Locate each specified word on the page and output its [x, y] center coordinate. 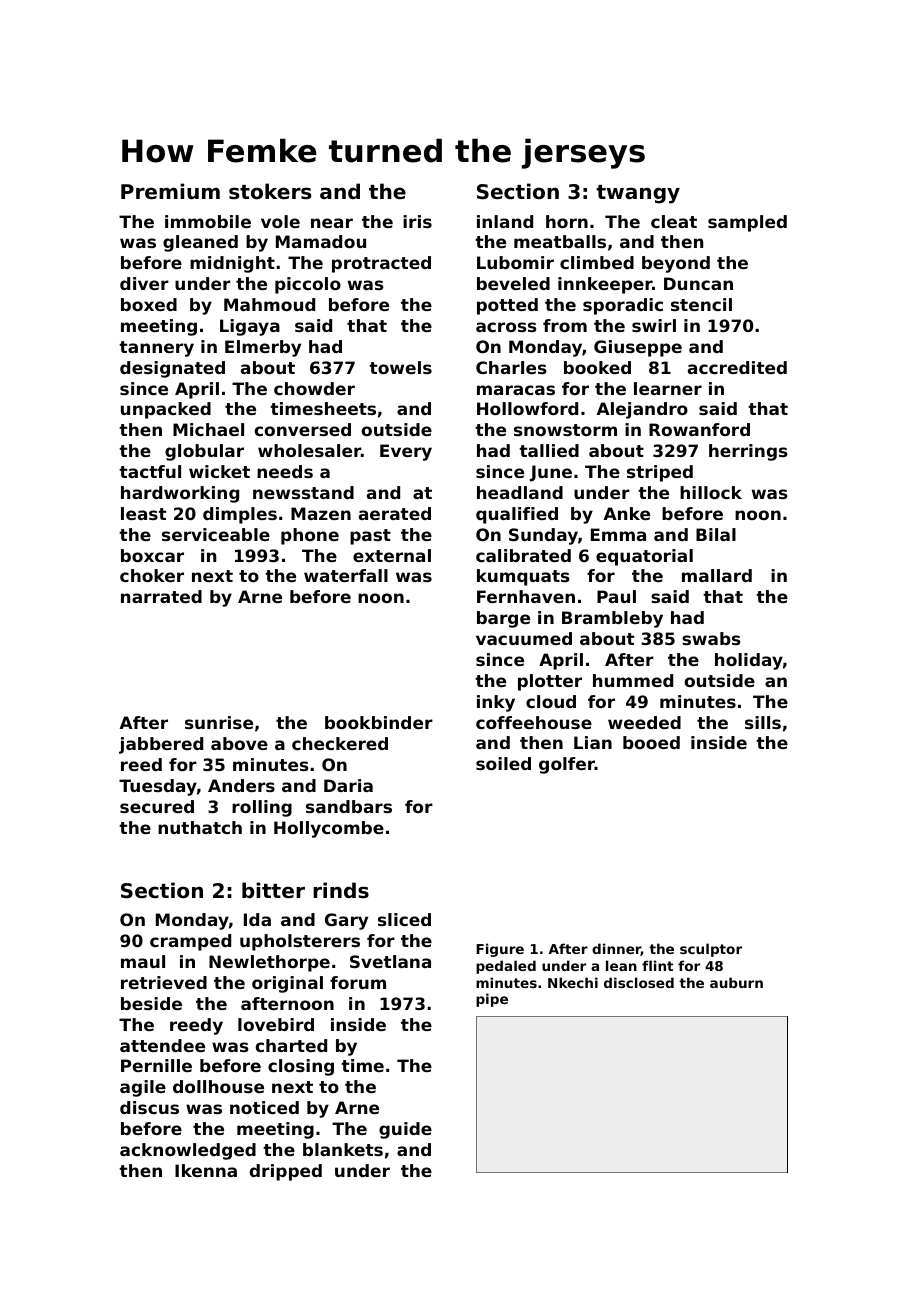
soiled [503, 763]
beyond [676, 264]
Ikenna [206, 1170]
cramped [190, 942]
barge [503, 619]
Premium [170, 191]
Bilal [716, 534]
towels [400, 367]
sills [763, 722]
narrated [161, 596]
